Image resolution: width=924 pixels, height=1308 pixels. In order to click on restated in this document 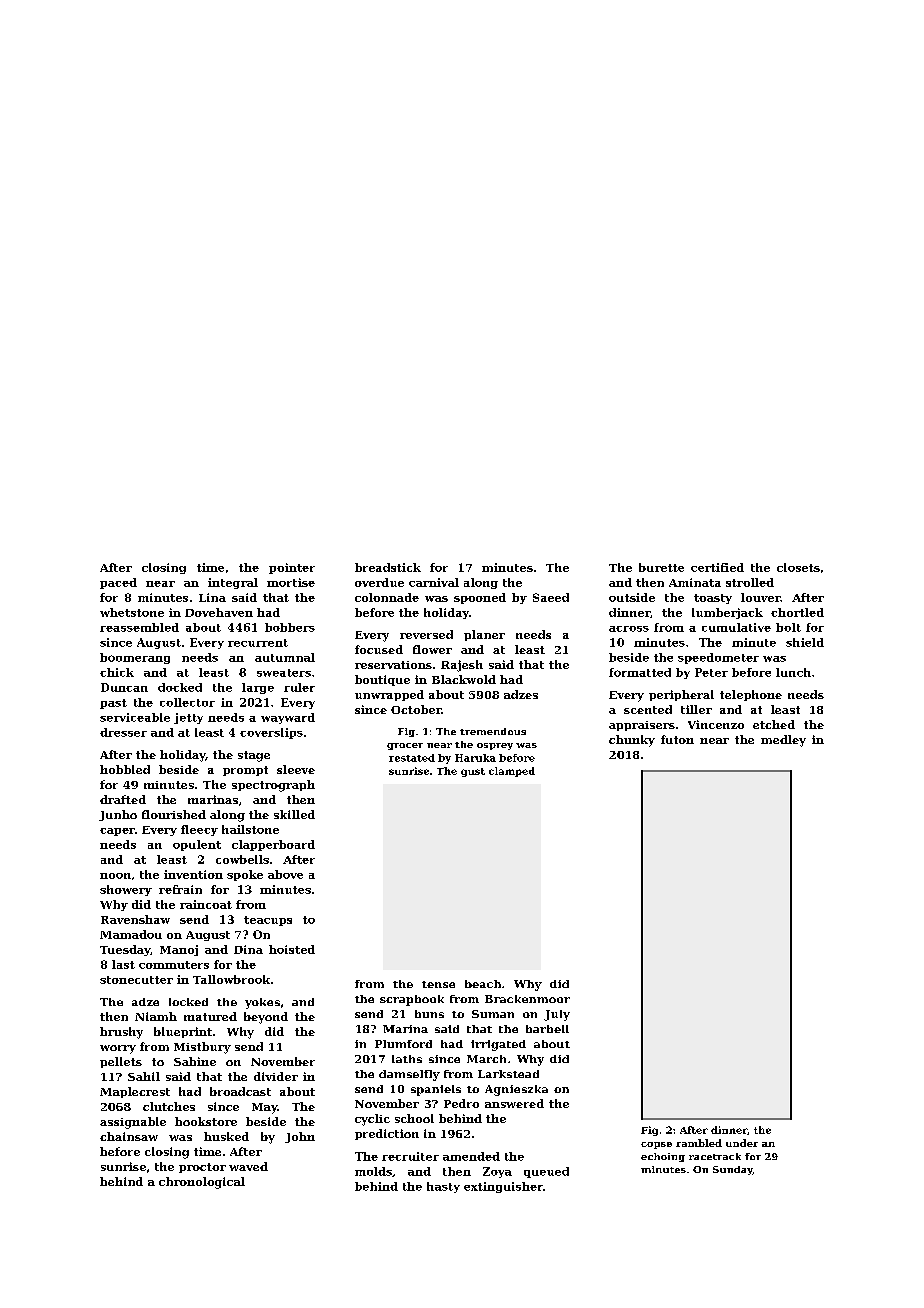, I will do `click(412, 758)`.
